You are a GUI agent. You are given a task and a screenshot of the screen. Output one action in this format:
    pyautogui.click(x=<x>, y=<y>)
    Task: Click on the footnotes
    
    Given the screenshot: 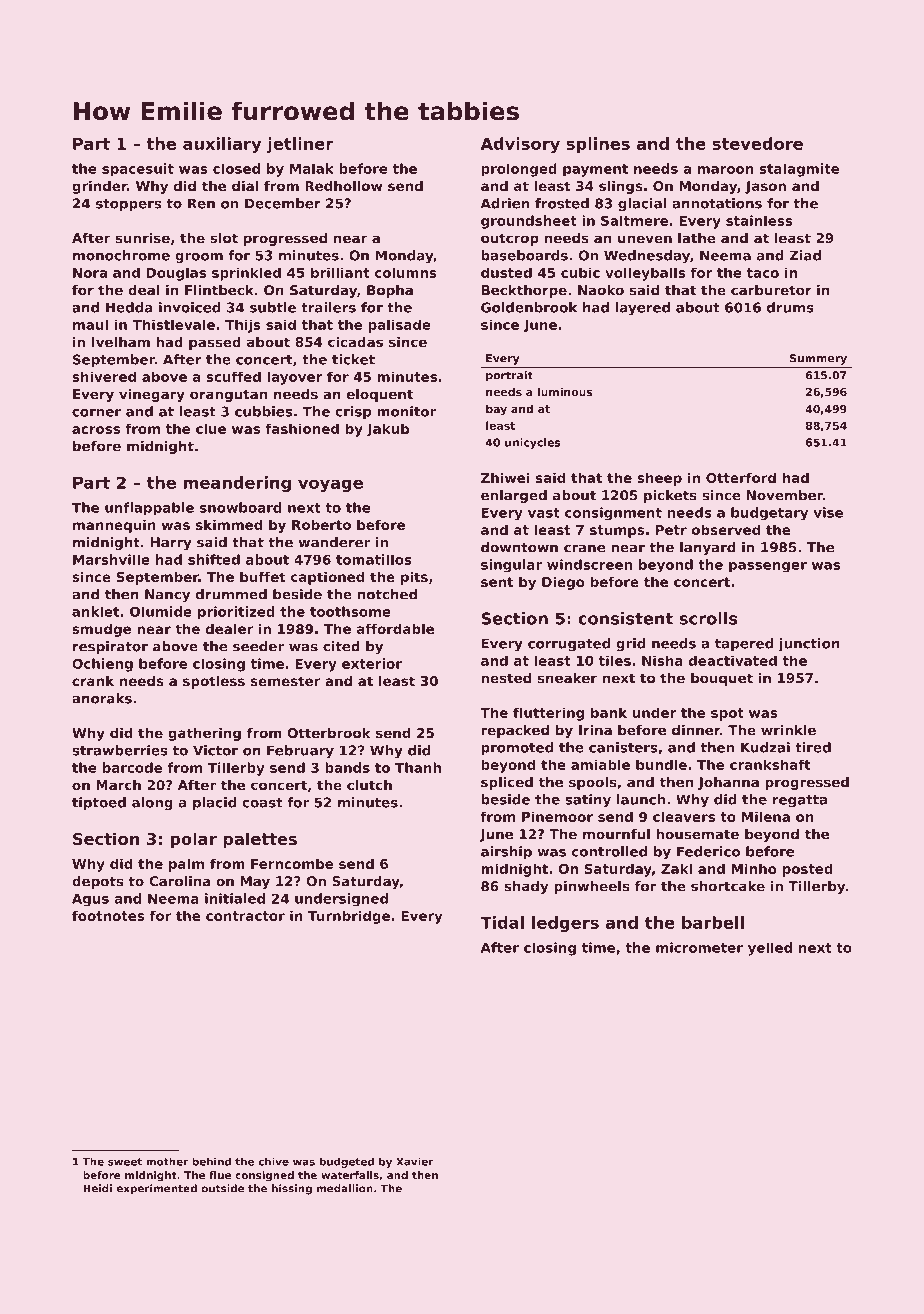 What is the action you would take?
    pyautogui.click(x=108, y=915)
